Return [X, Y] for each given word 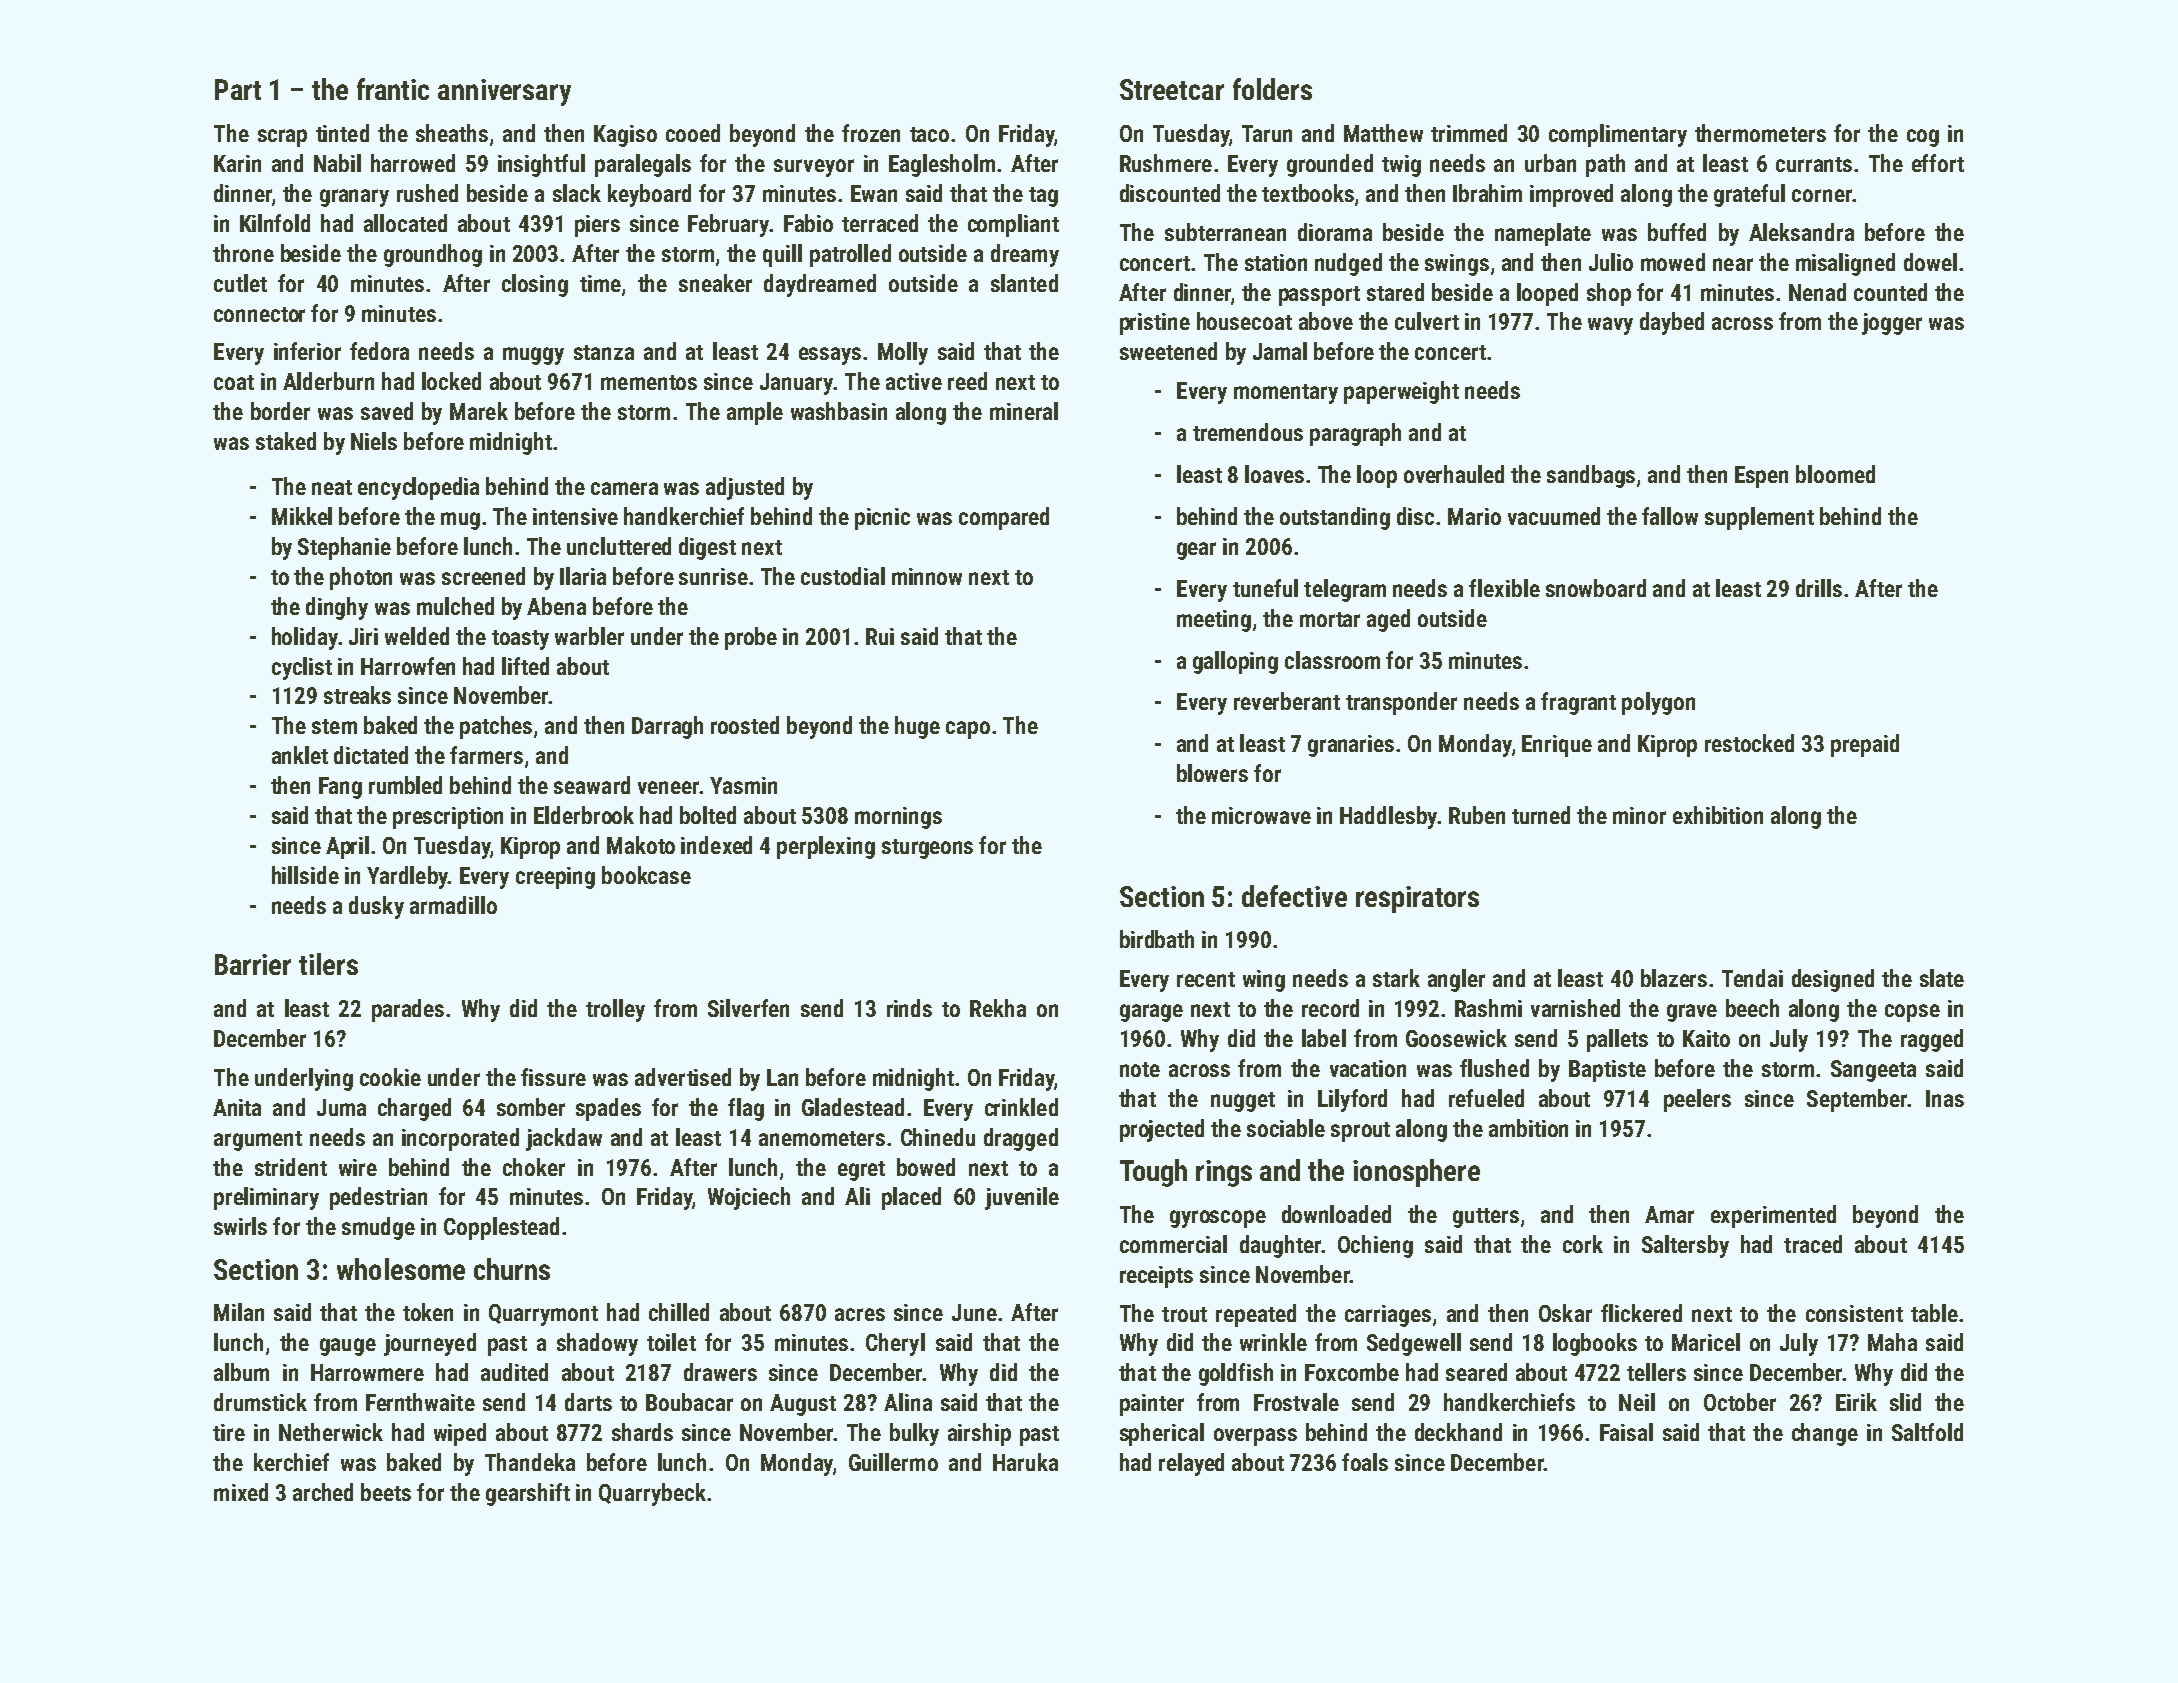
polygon [1658, 703]
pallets [1617, 1040]
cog [1923, 138]
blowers [1212, 773]
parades [408, 1010]
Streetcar [1172, 89]
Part [238, 89]
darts [588, 1402]
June [974, 1312]
